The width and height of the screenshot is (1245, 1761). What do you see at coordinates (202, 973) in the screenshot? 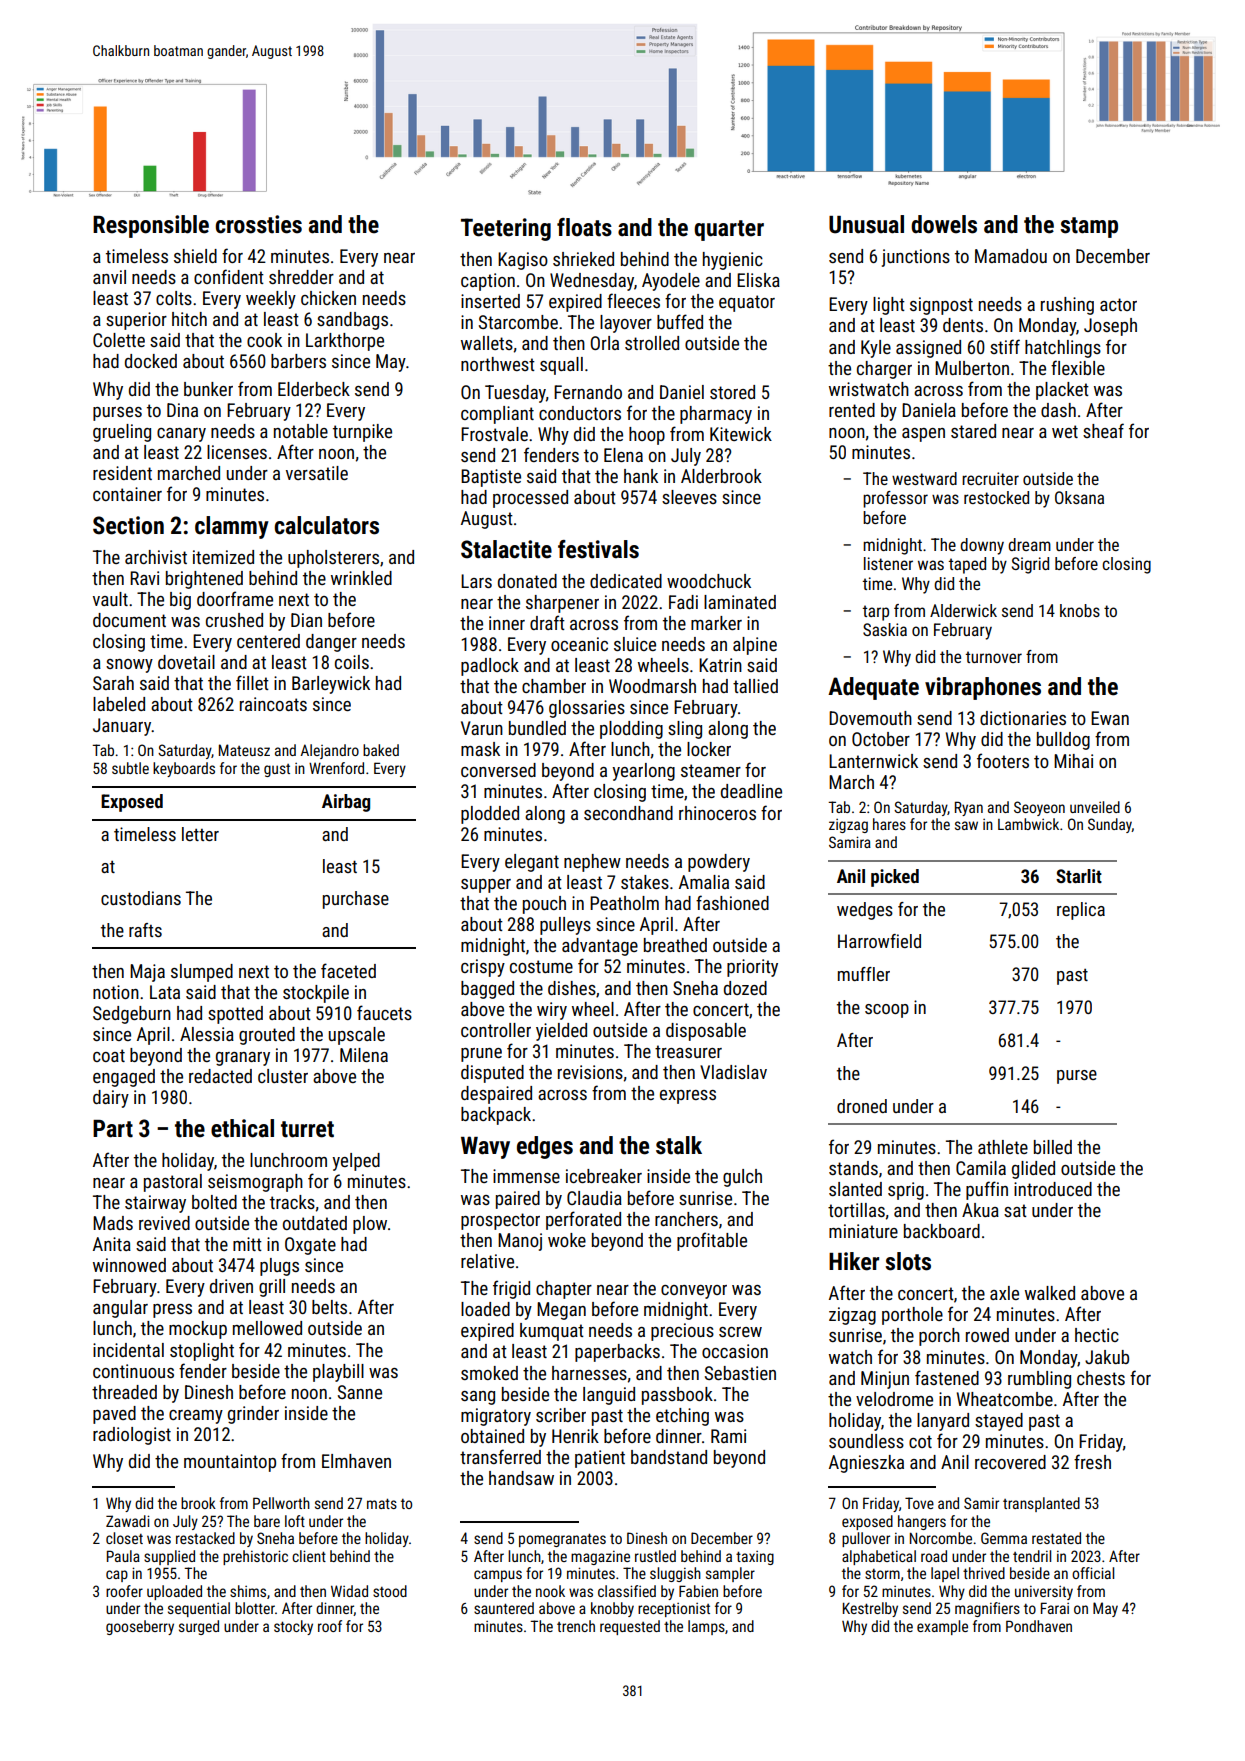
I see `slumped` at bounding box center [202, 973].
